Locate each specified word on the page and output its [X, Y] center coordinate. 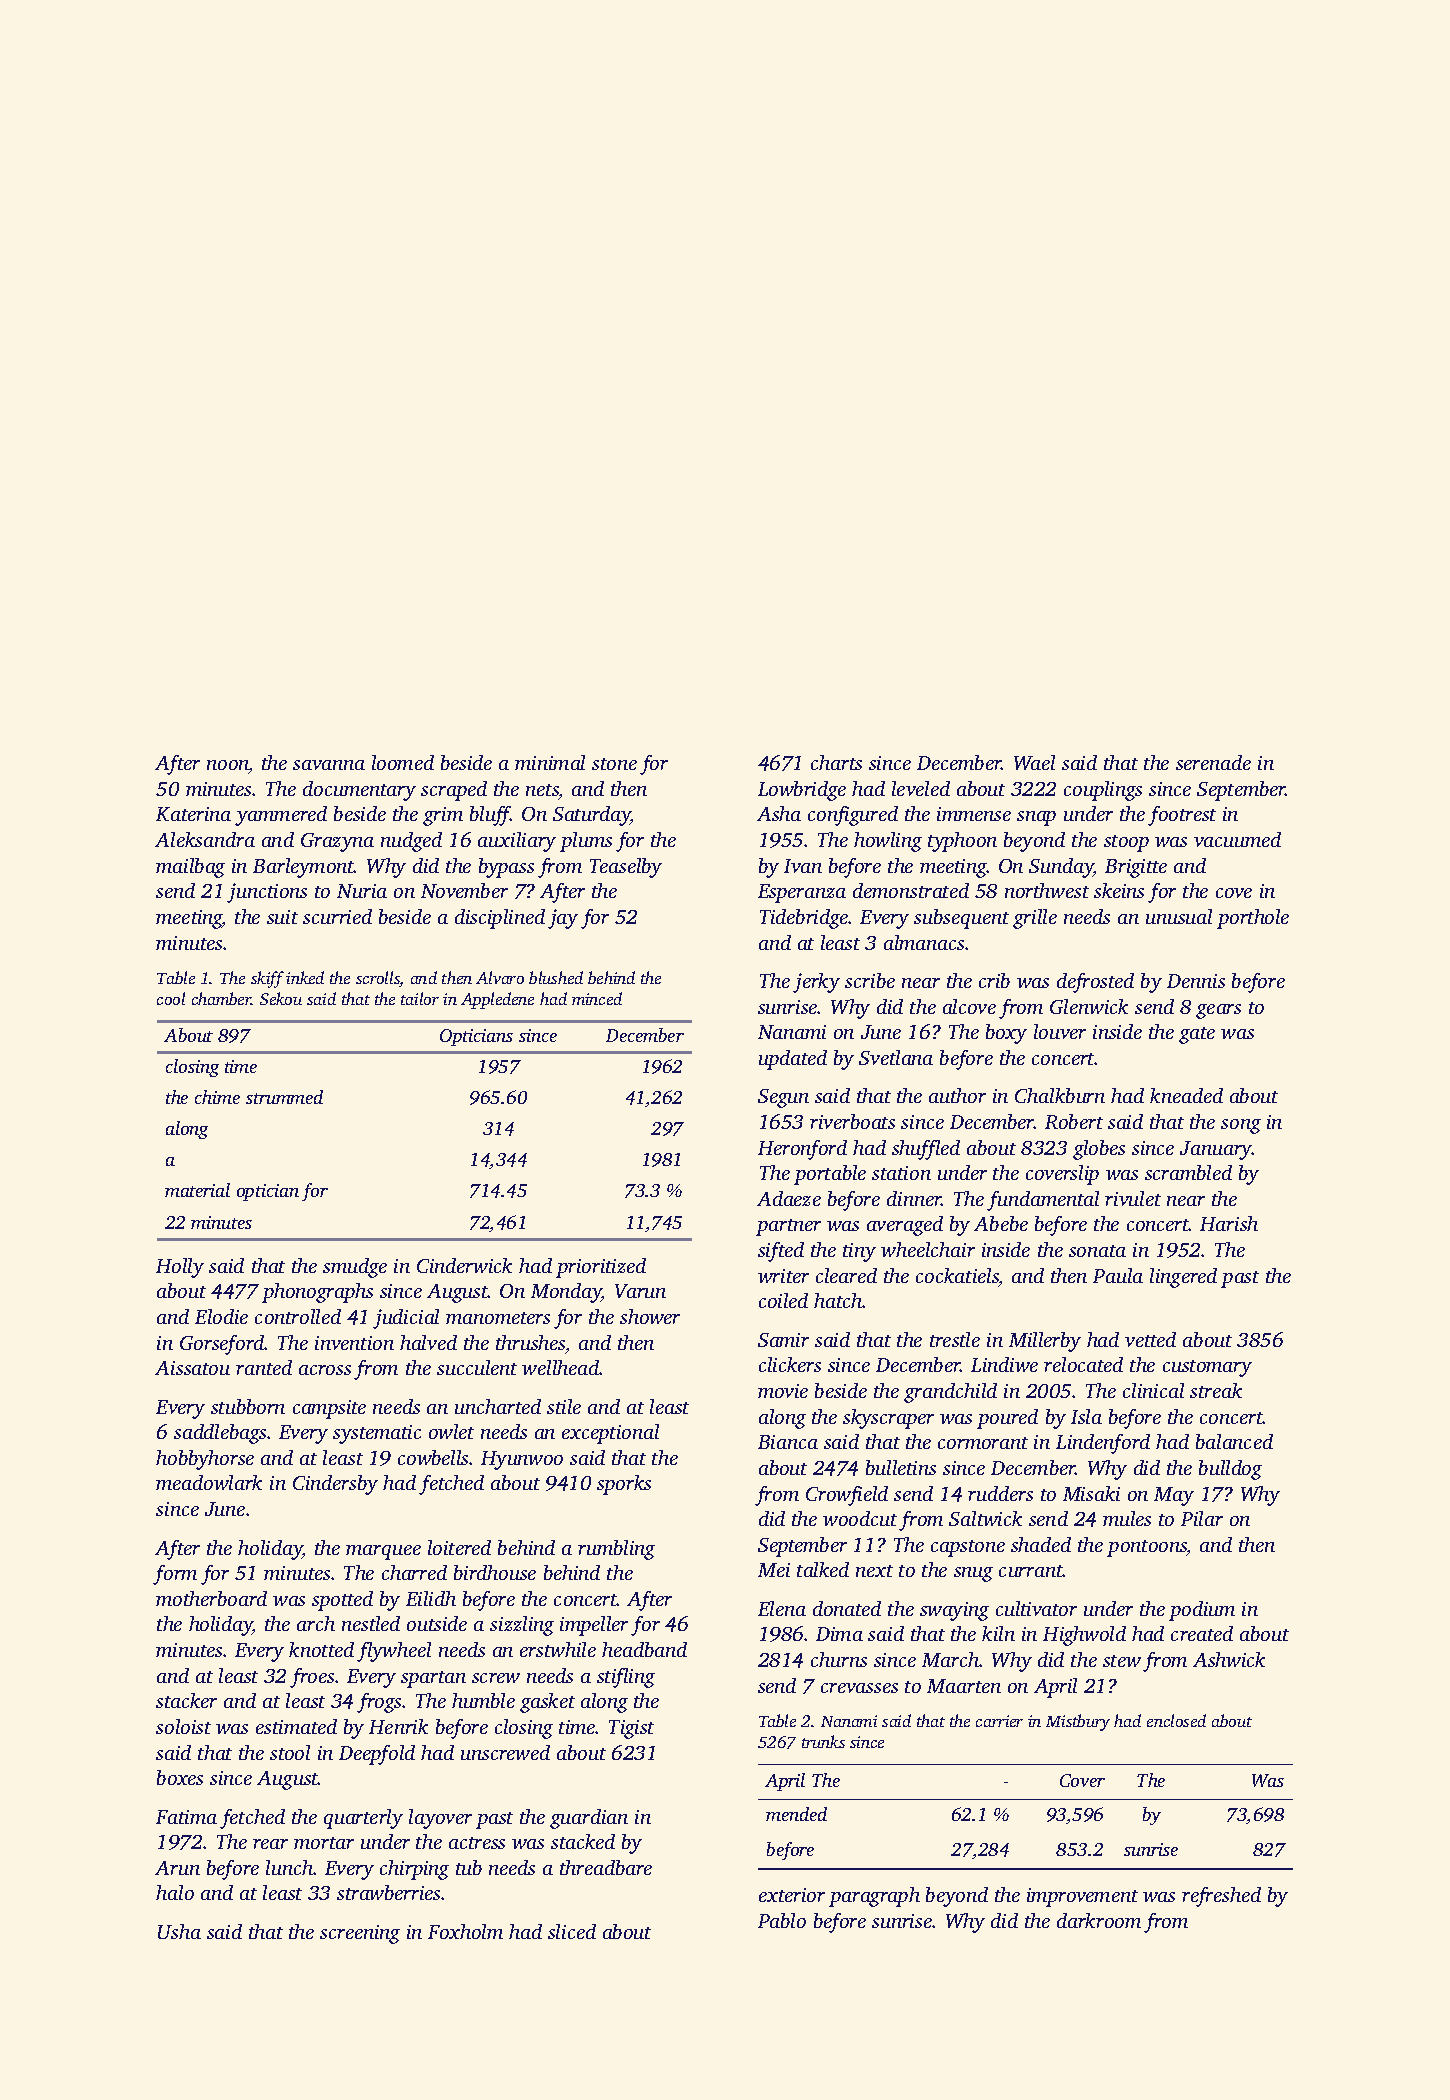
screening [360, 1934]
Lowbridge [802, 791]
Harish [1229, 1223]
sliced [572, 1931]
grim [443, 816]
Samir [783, 1340]
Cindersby [335, 1485]
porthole [1253, 919]
